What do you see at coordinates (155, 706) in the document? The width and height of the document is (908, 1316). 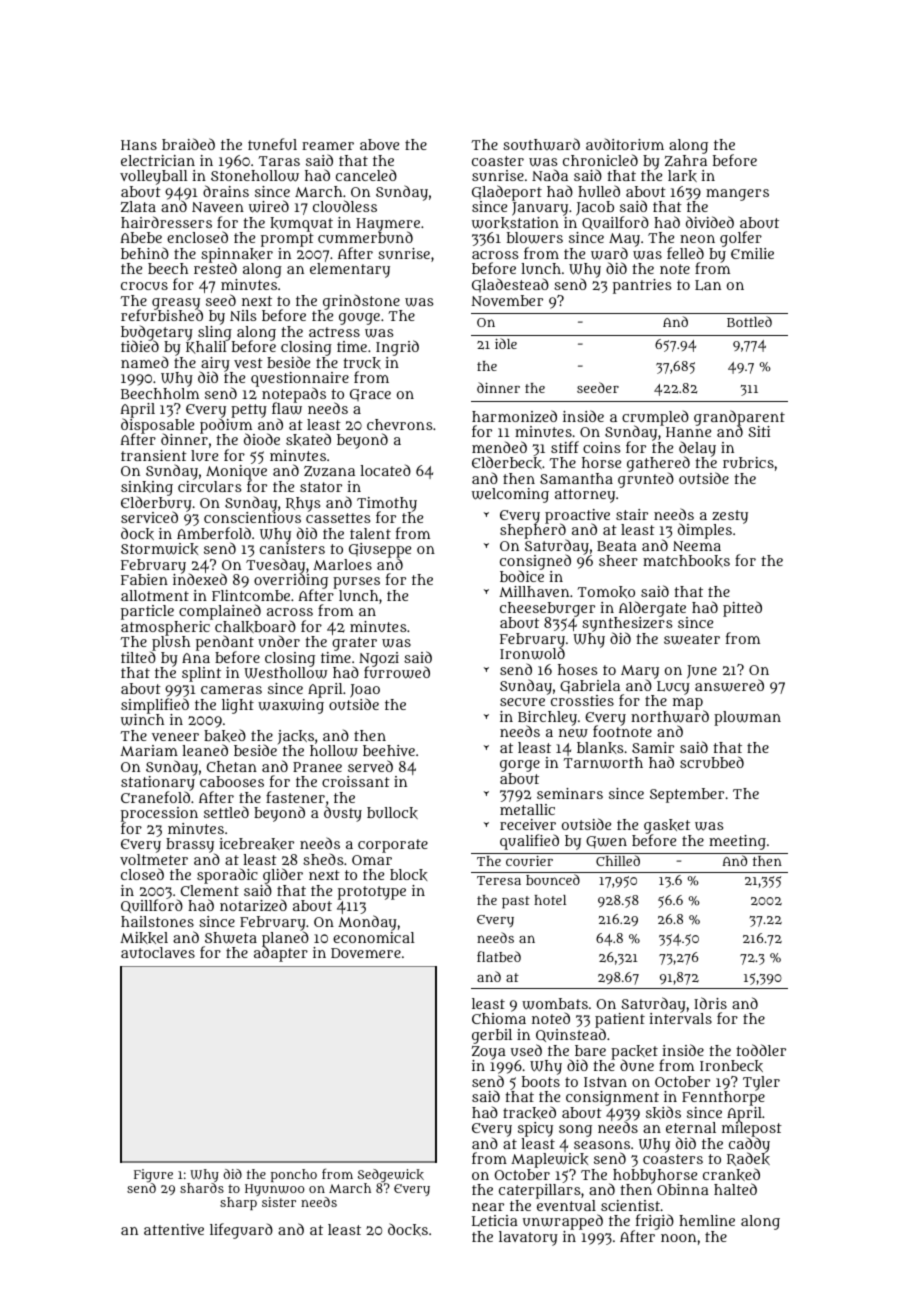 I see `simplified` at bounding box center [155, 706].
